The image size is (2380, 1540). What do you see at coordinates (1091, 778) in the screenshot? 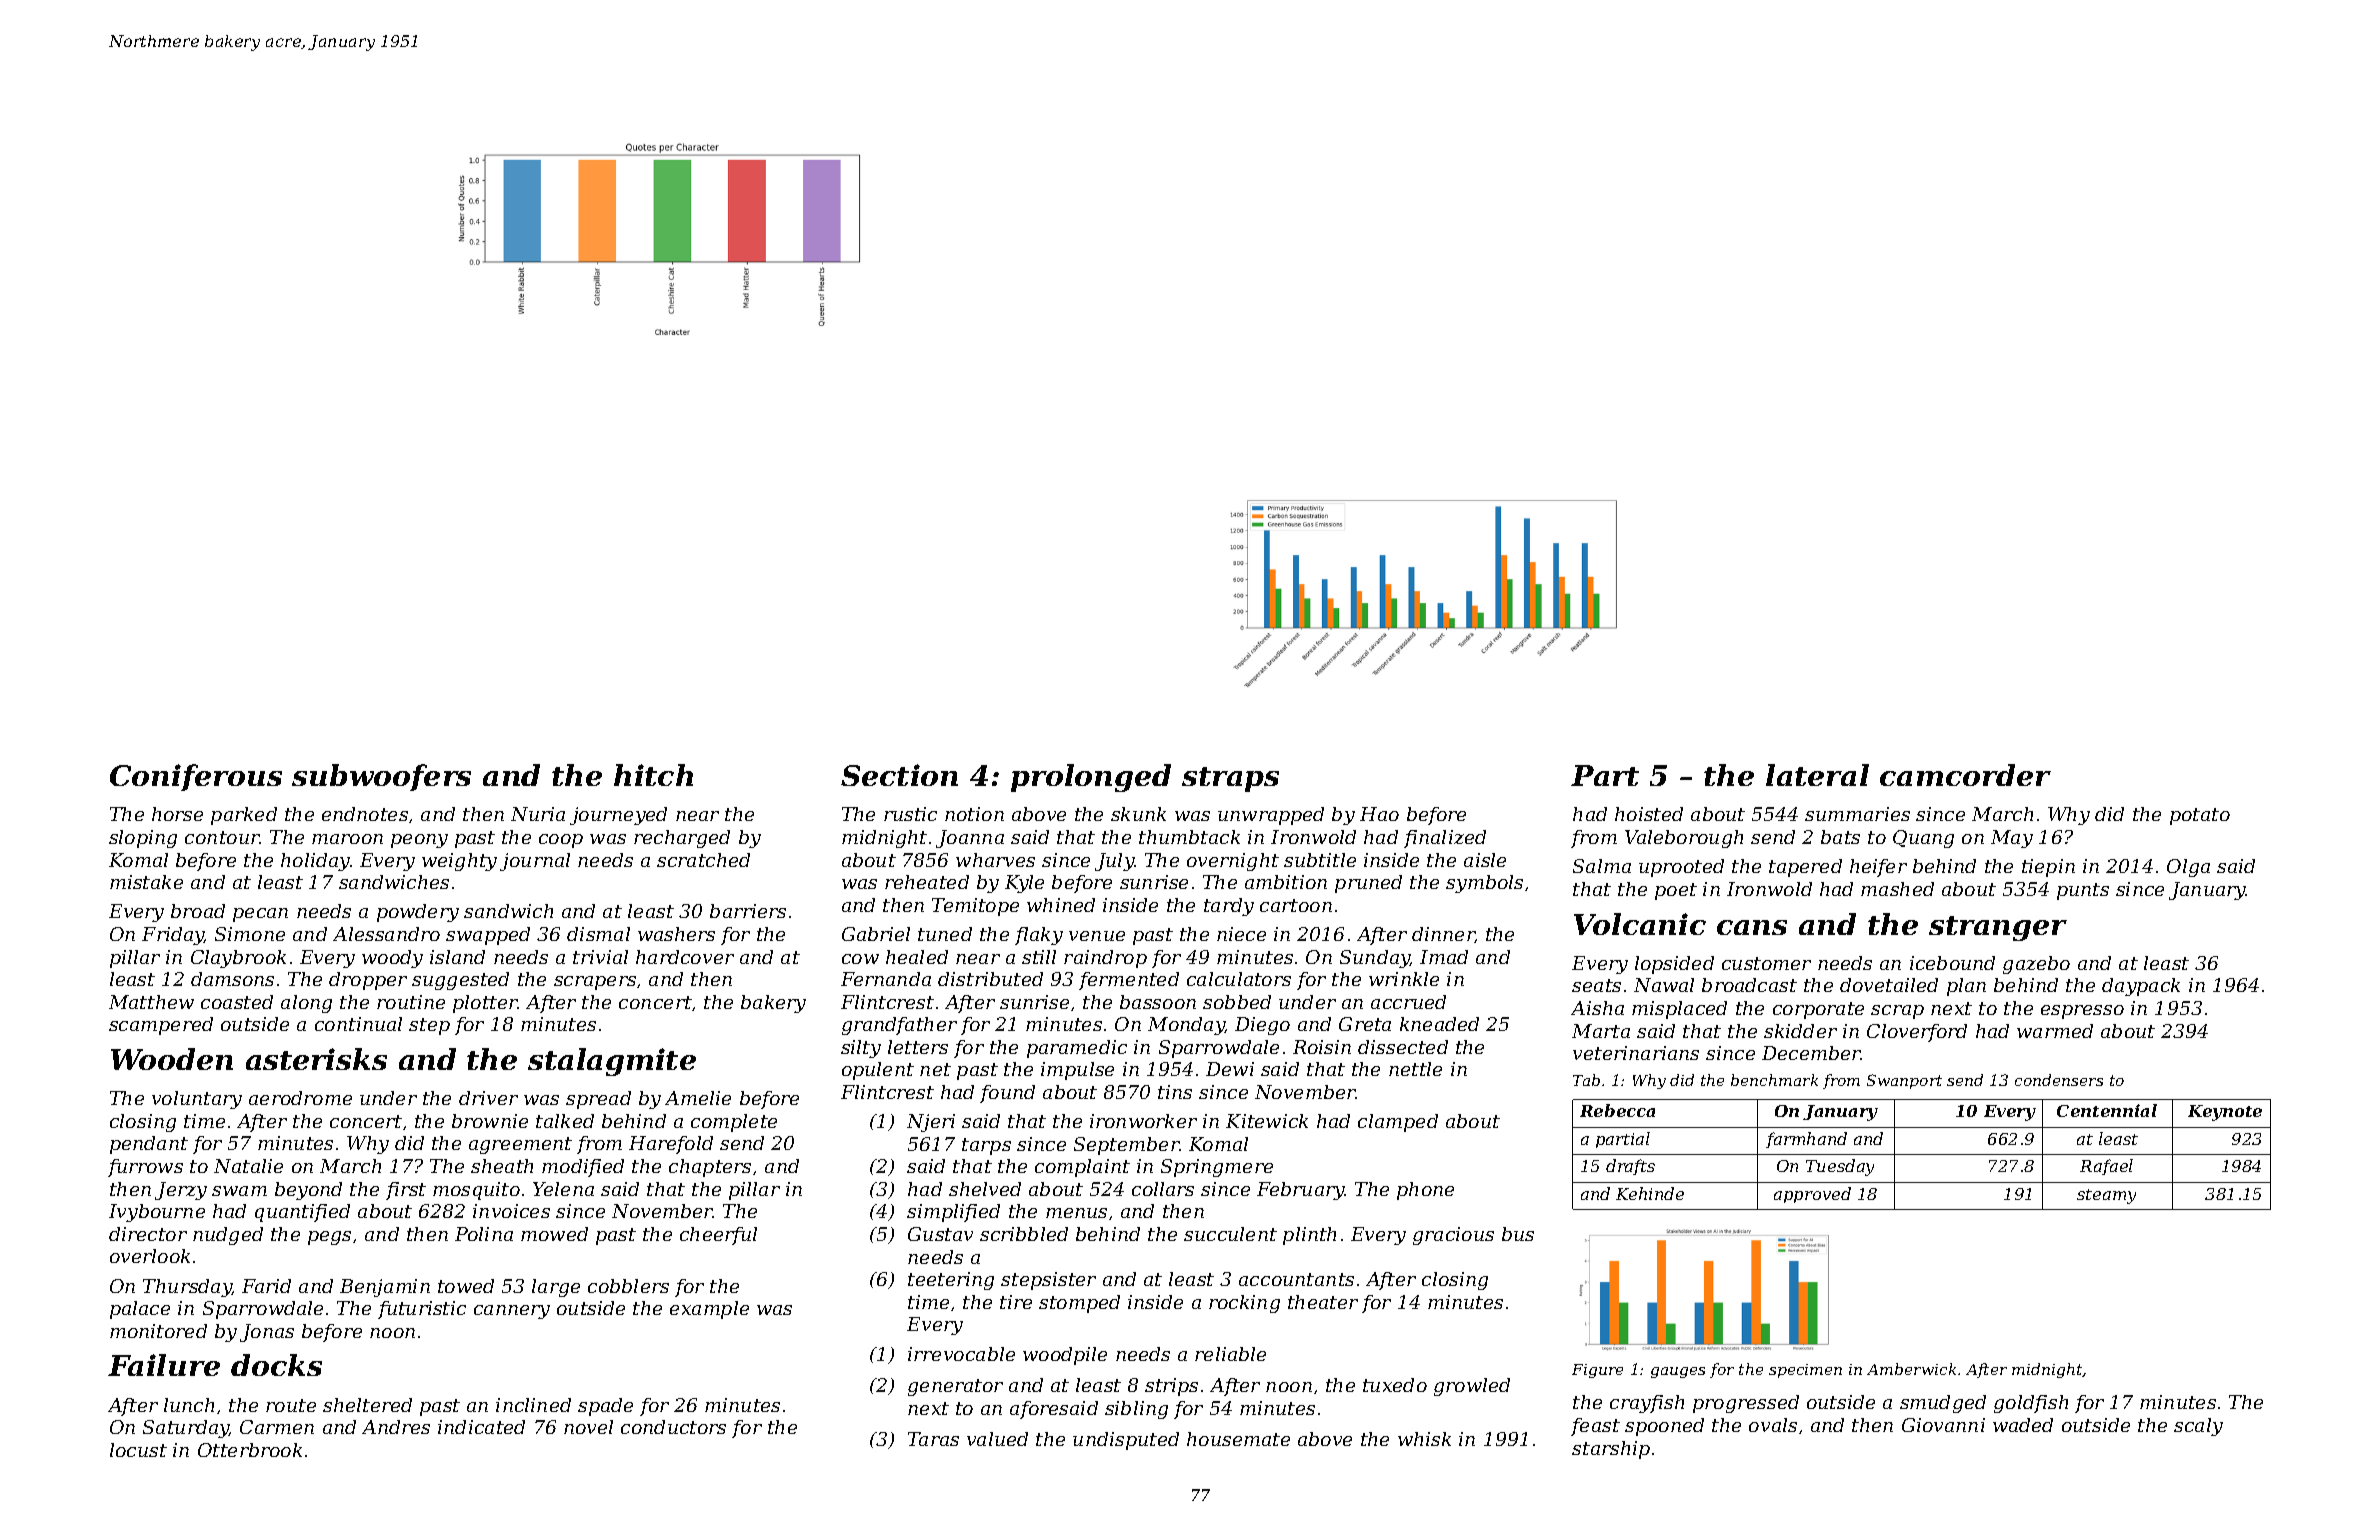
I see `prolonged` at bounding box center [1091, 778].
